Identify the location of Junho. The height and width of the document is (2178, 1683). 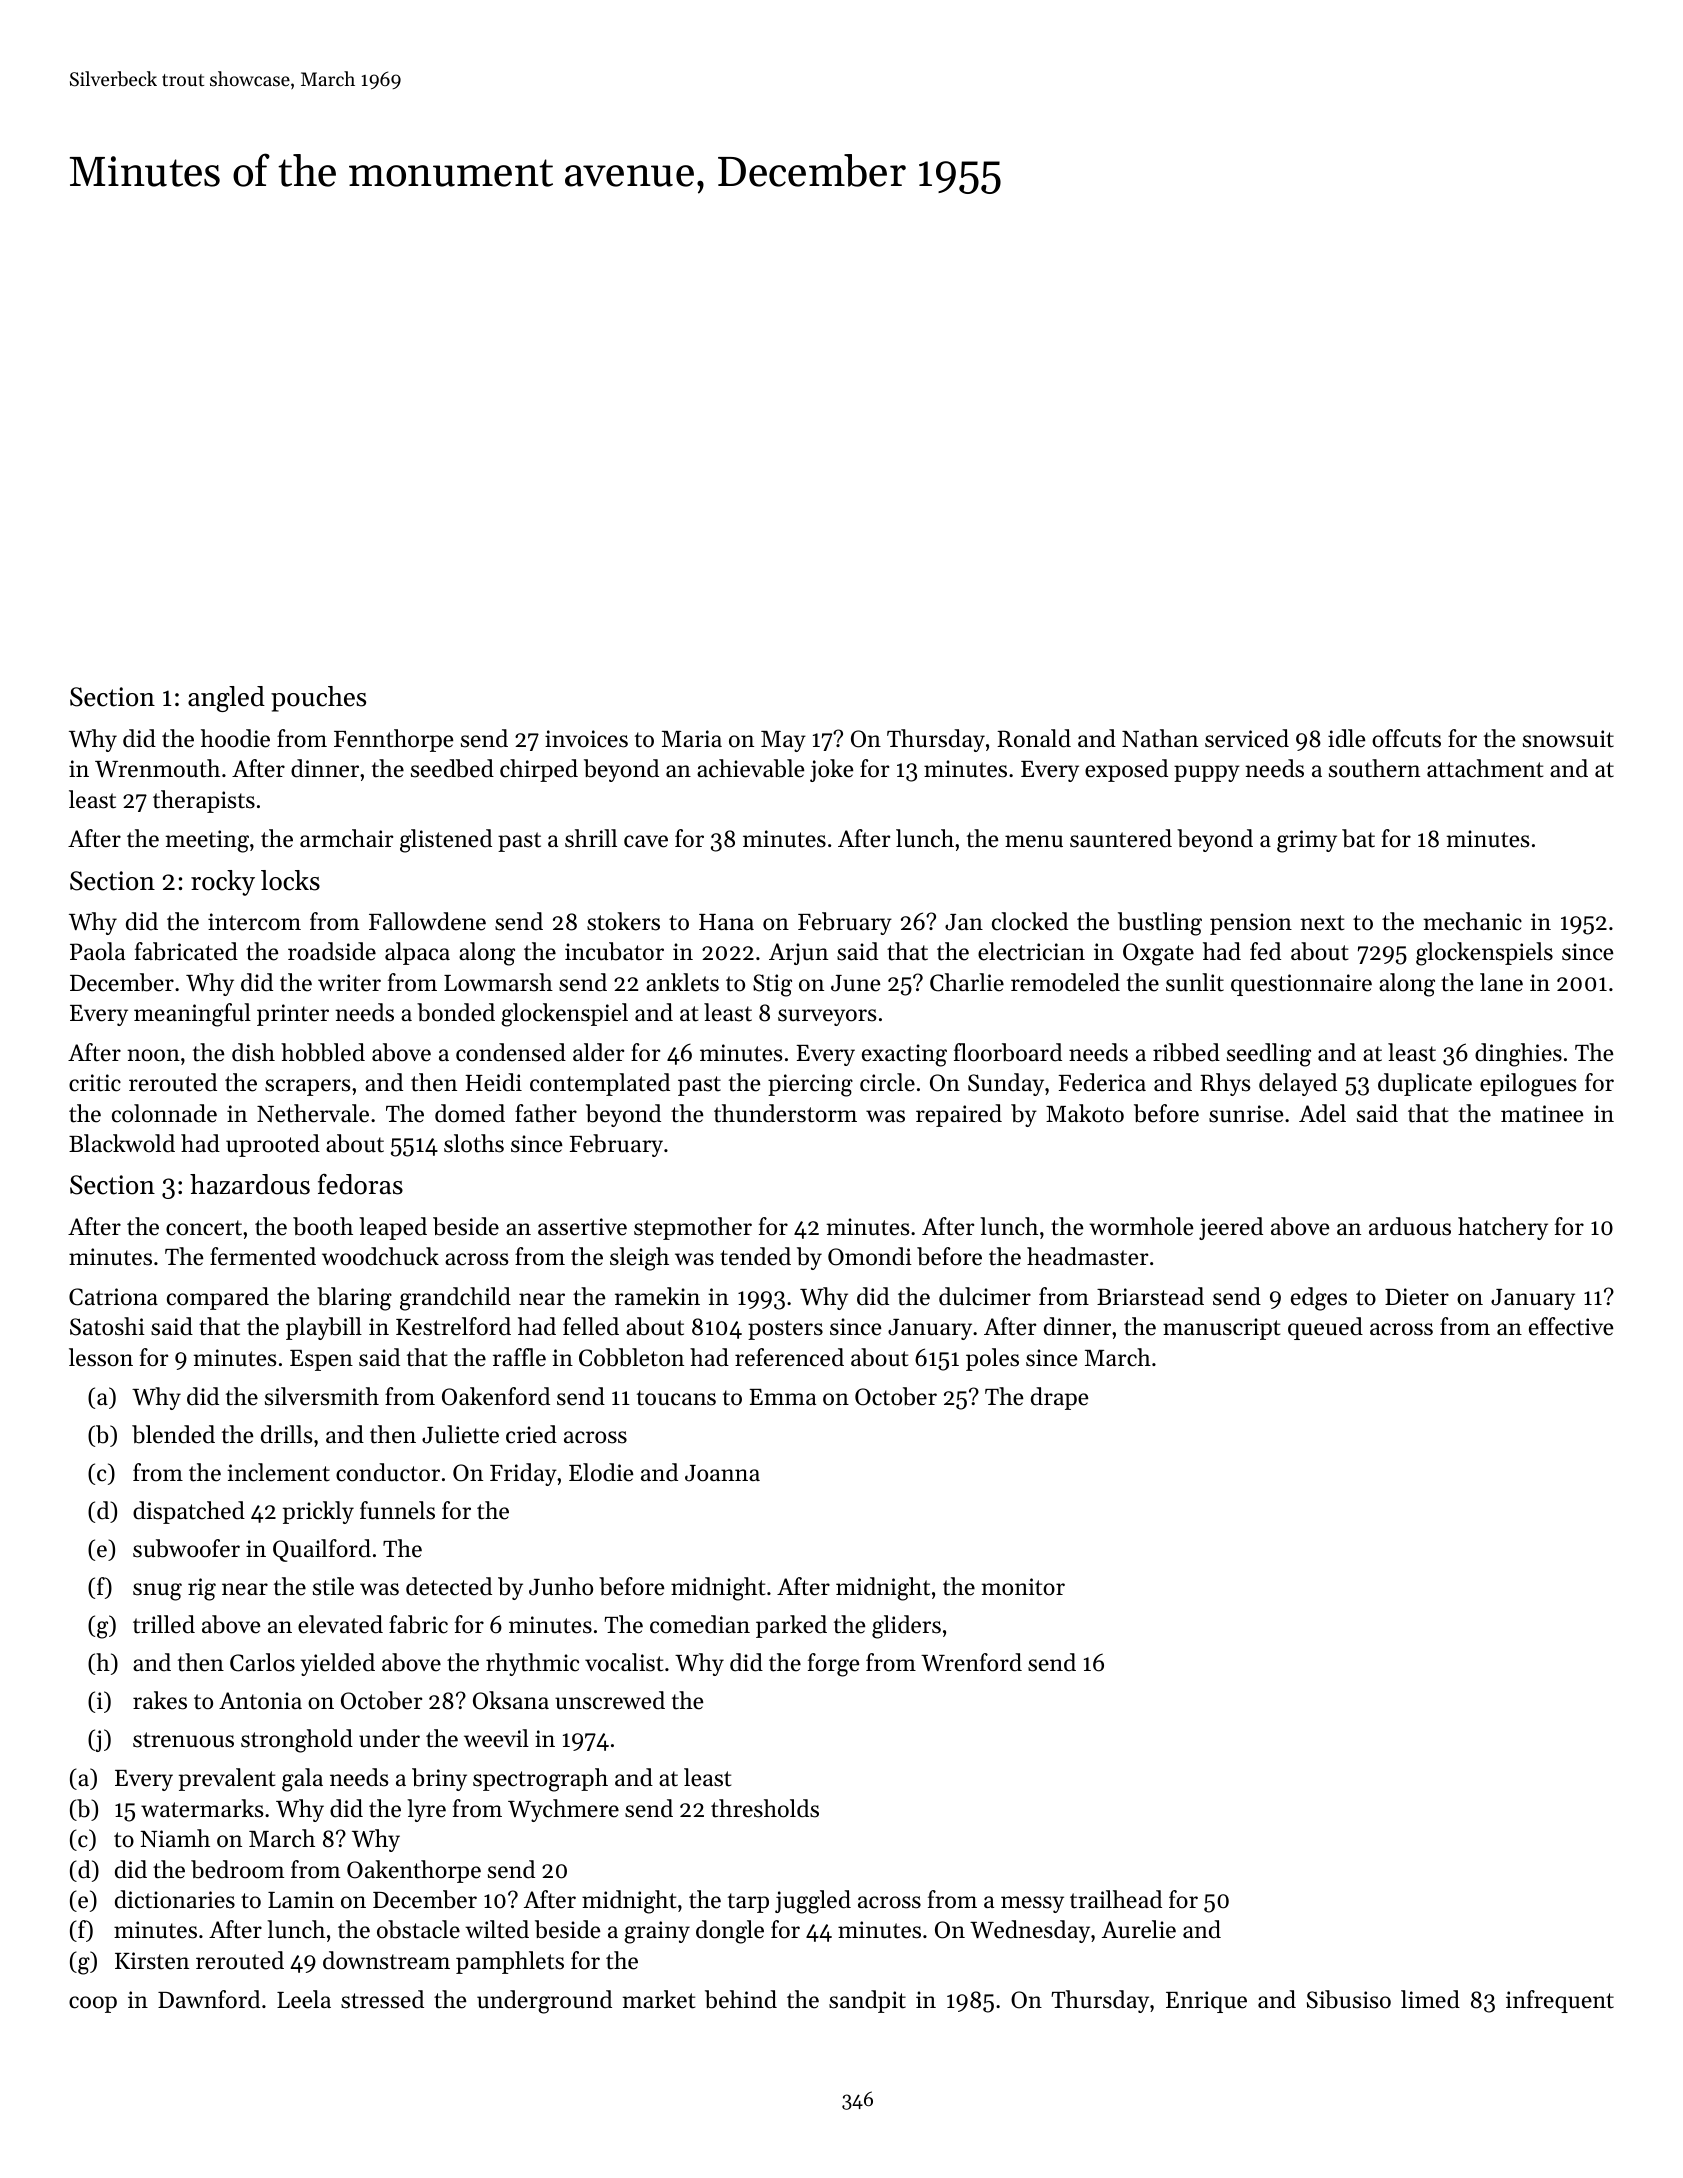
(561, 1586).
